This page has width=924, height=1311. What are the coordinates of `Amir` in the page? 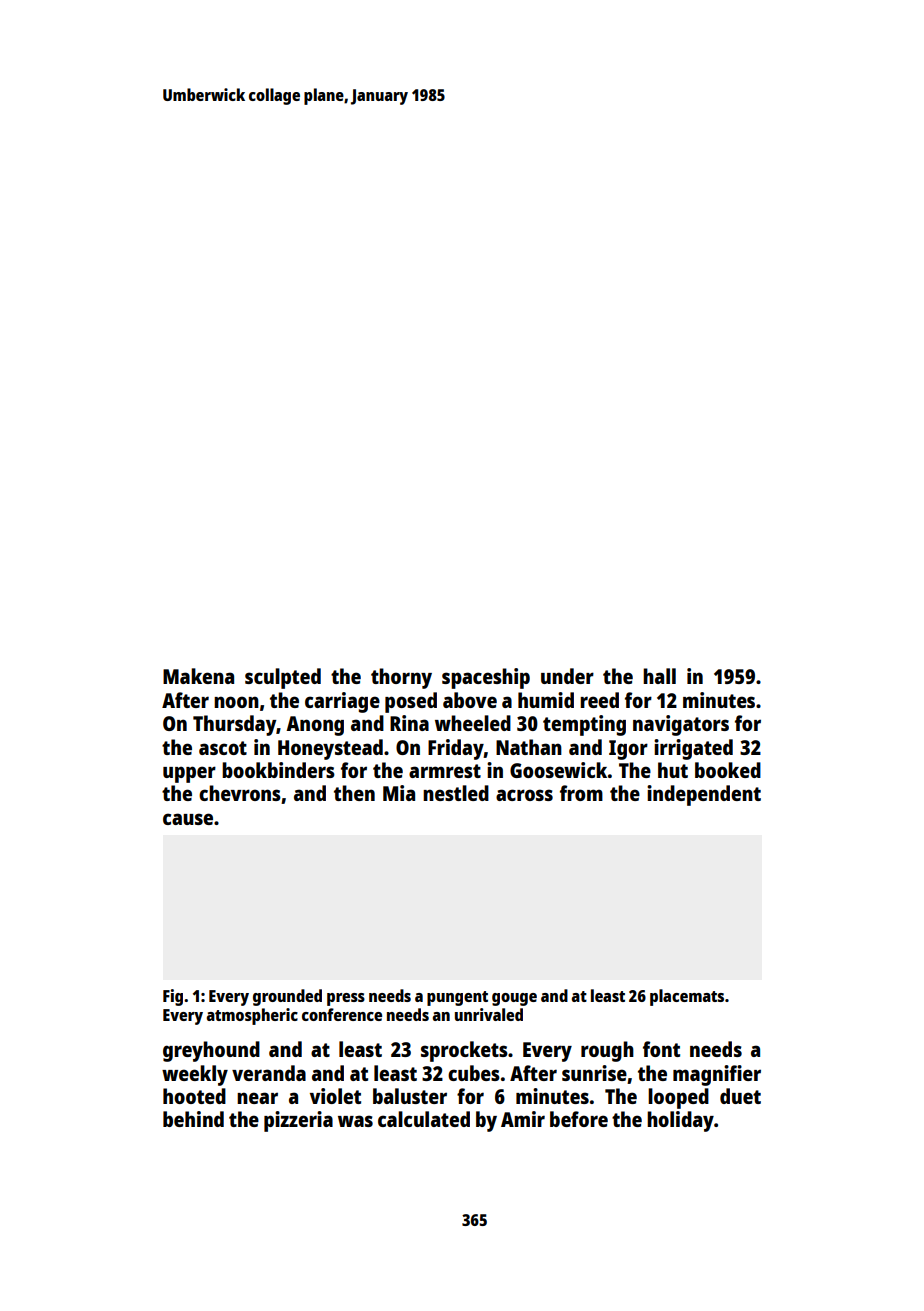 It's located at (523, 1119).
